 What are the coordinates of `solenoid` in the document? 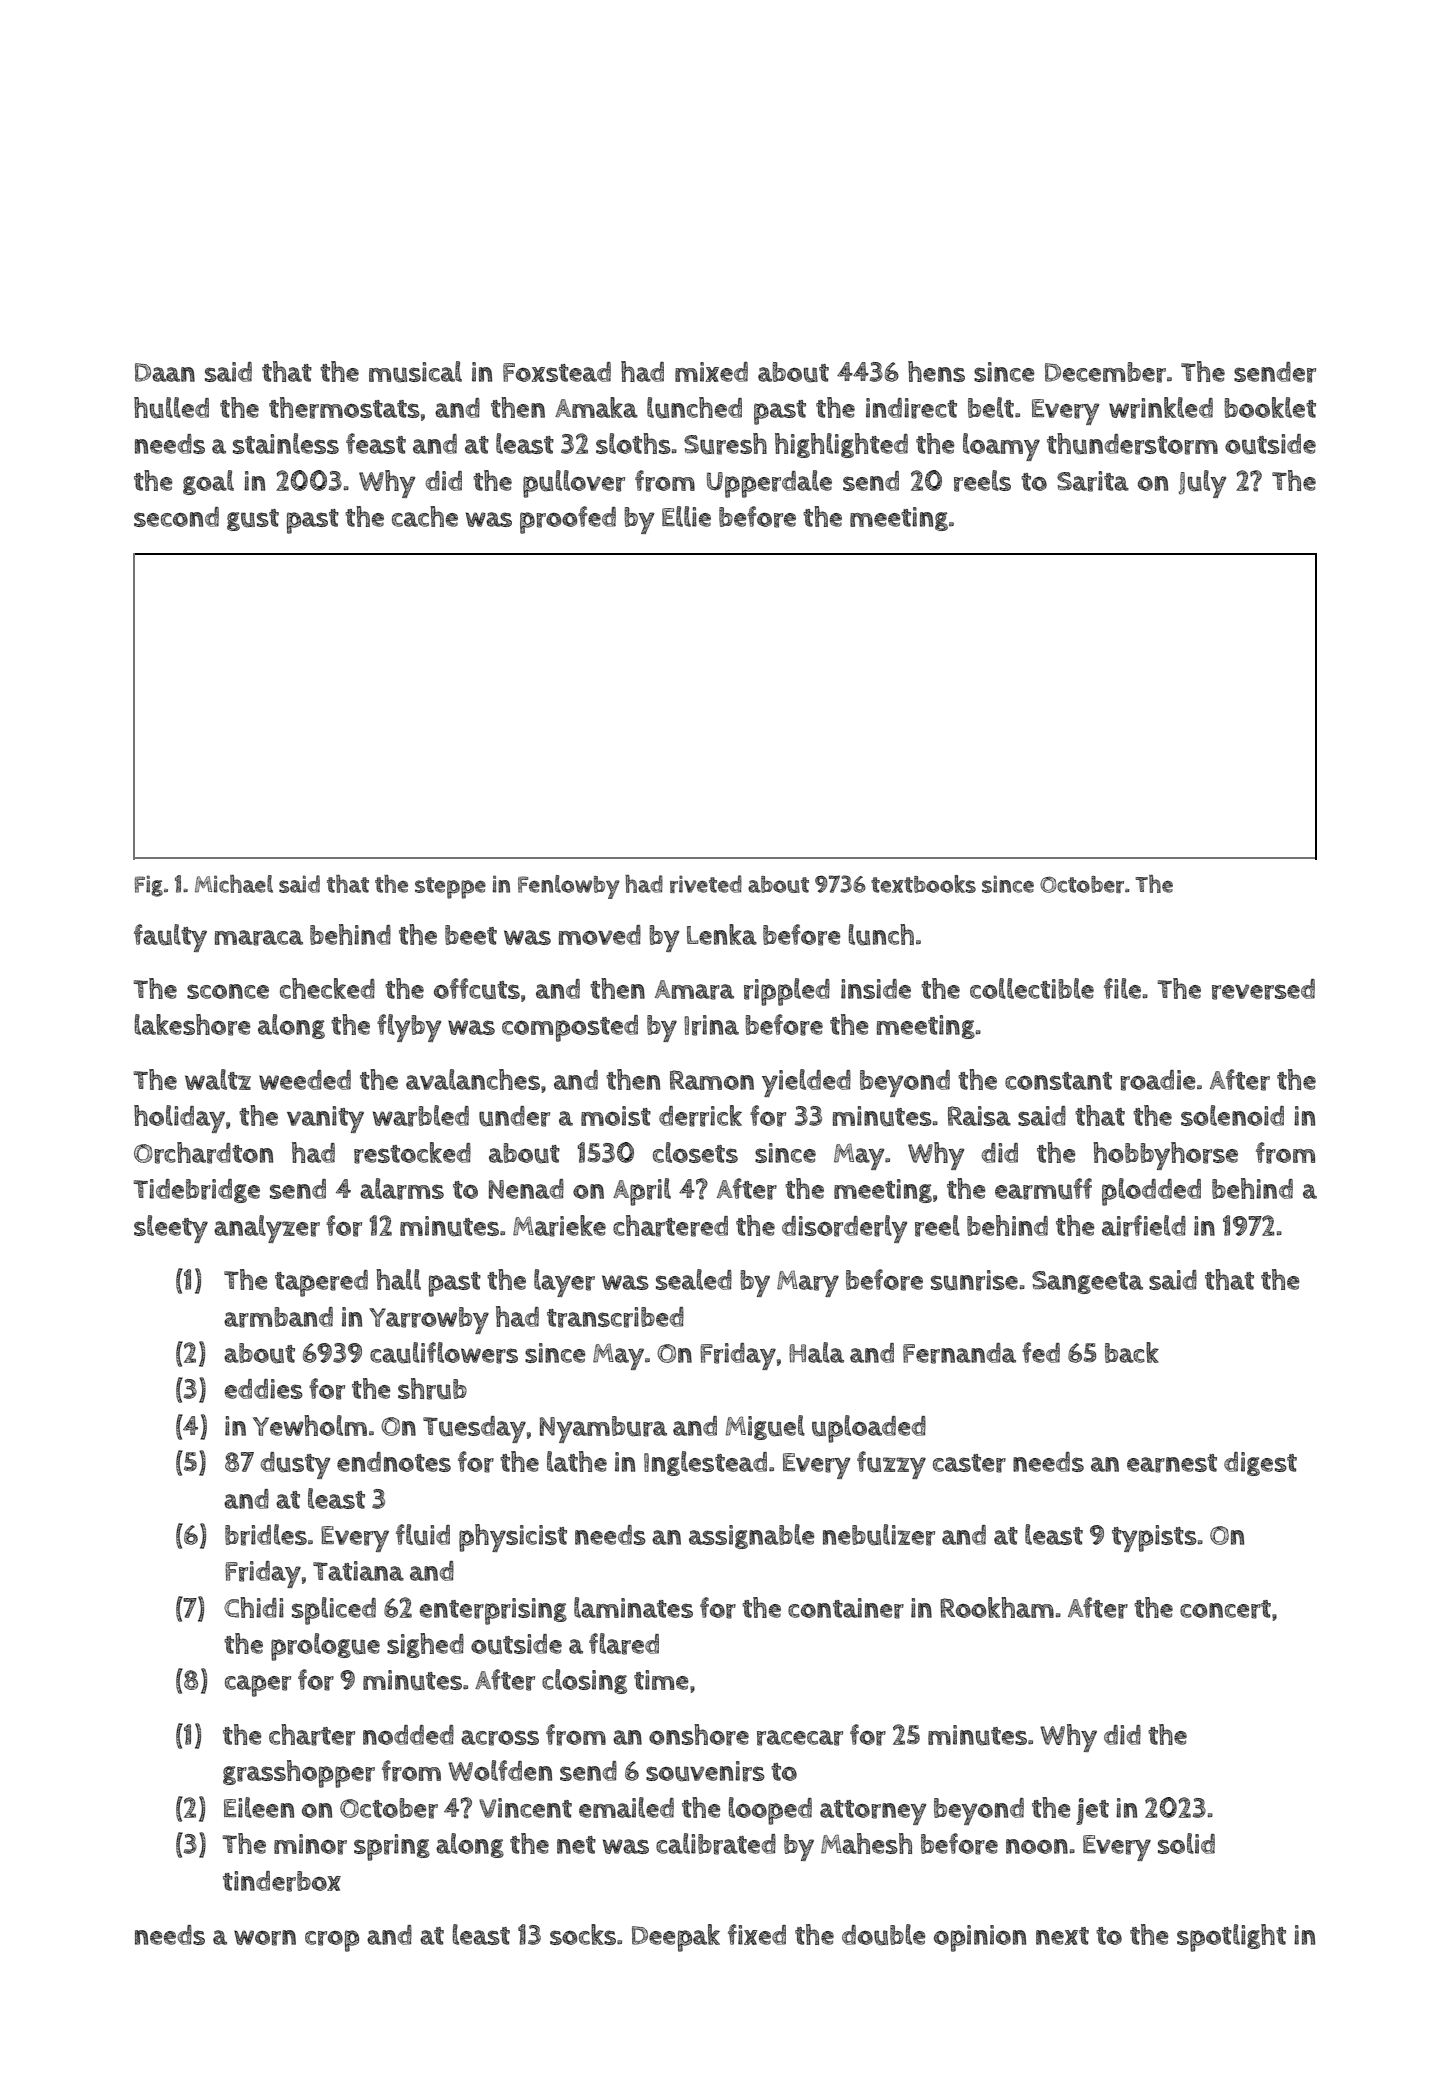 It's located at (1232, 1115).
